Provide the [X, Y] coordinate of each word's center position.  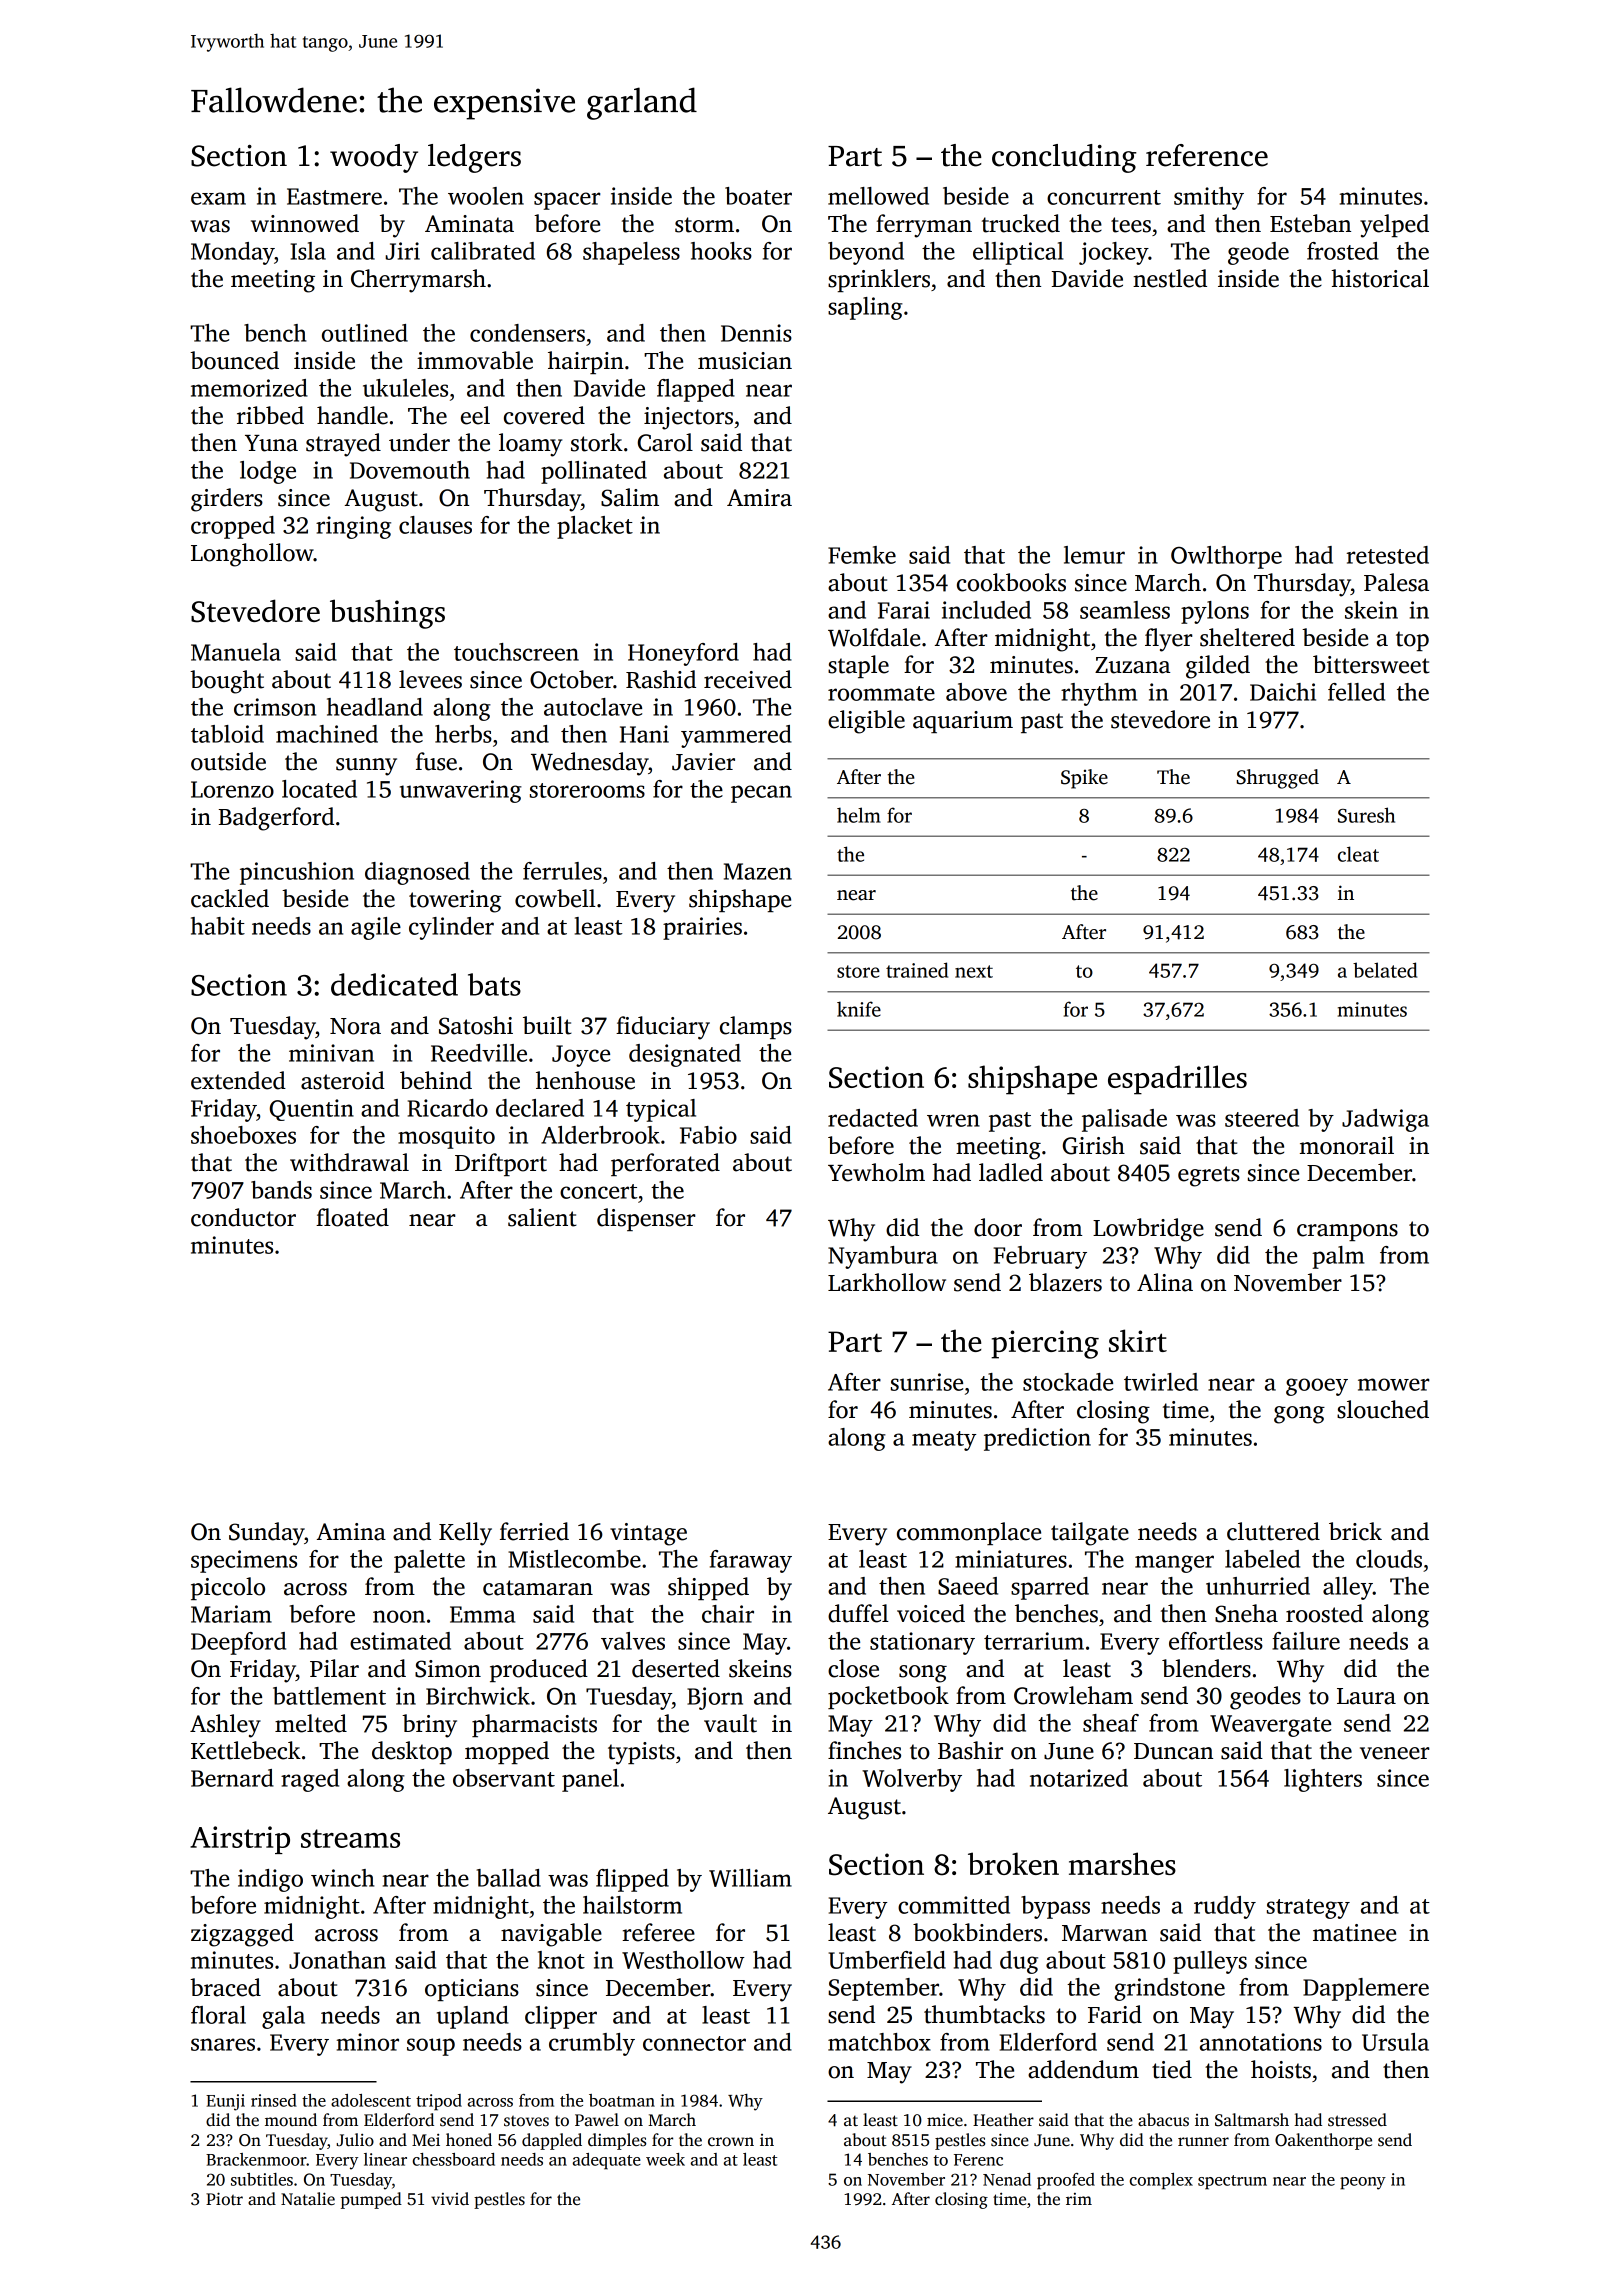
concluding [1064, 158]
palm [1338, 1257]
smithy [1209, 198]
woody [374, 158]
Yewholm [876, 1172]
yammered [736, 736]
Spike [1084, 779]
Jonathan [337, 1960]
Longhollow [252, 555]
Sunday [266, 1534]
